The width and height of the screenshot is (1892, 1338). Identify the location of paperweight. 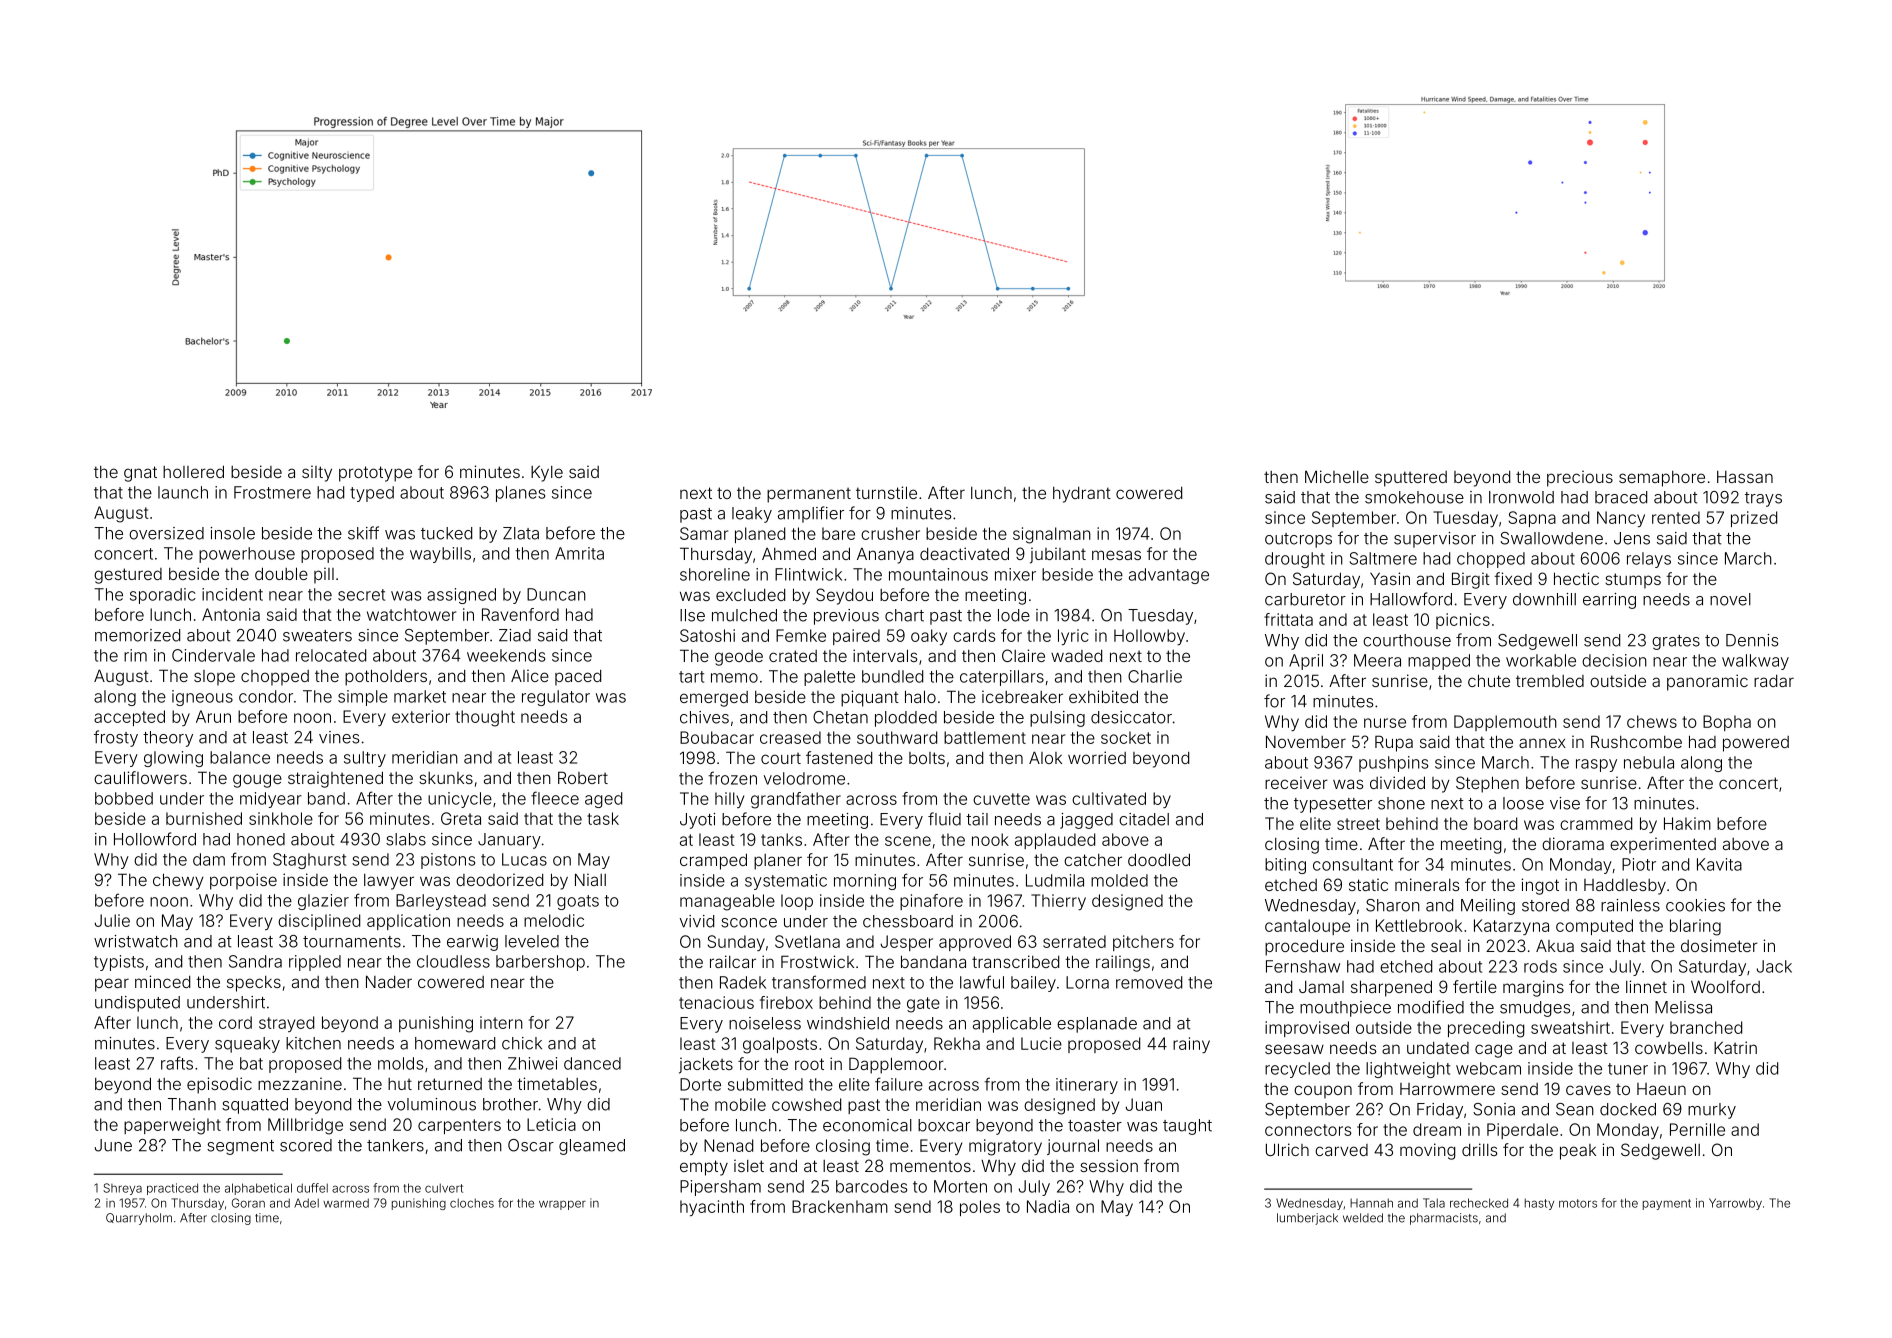
(172, 1126).
